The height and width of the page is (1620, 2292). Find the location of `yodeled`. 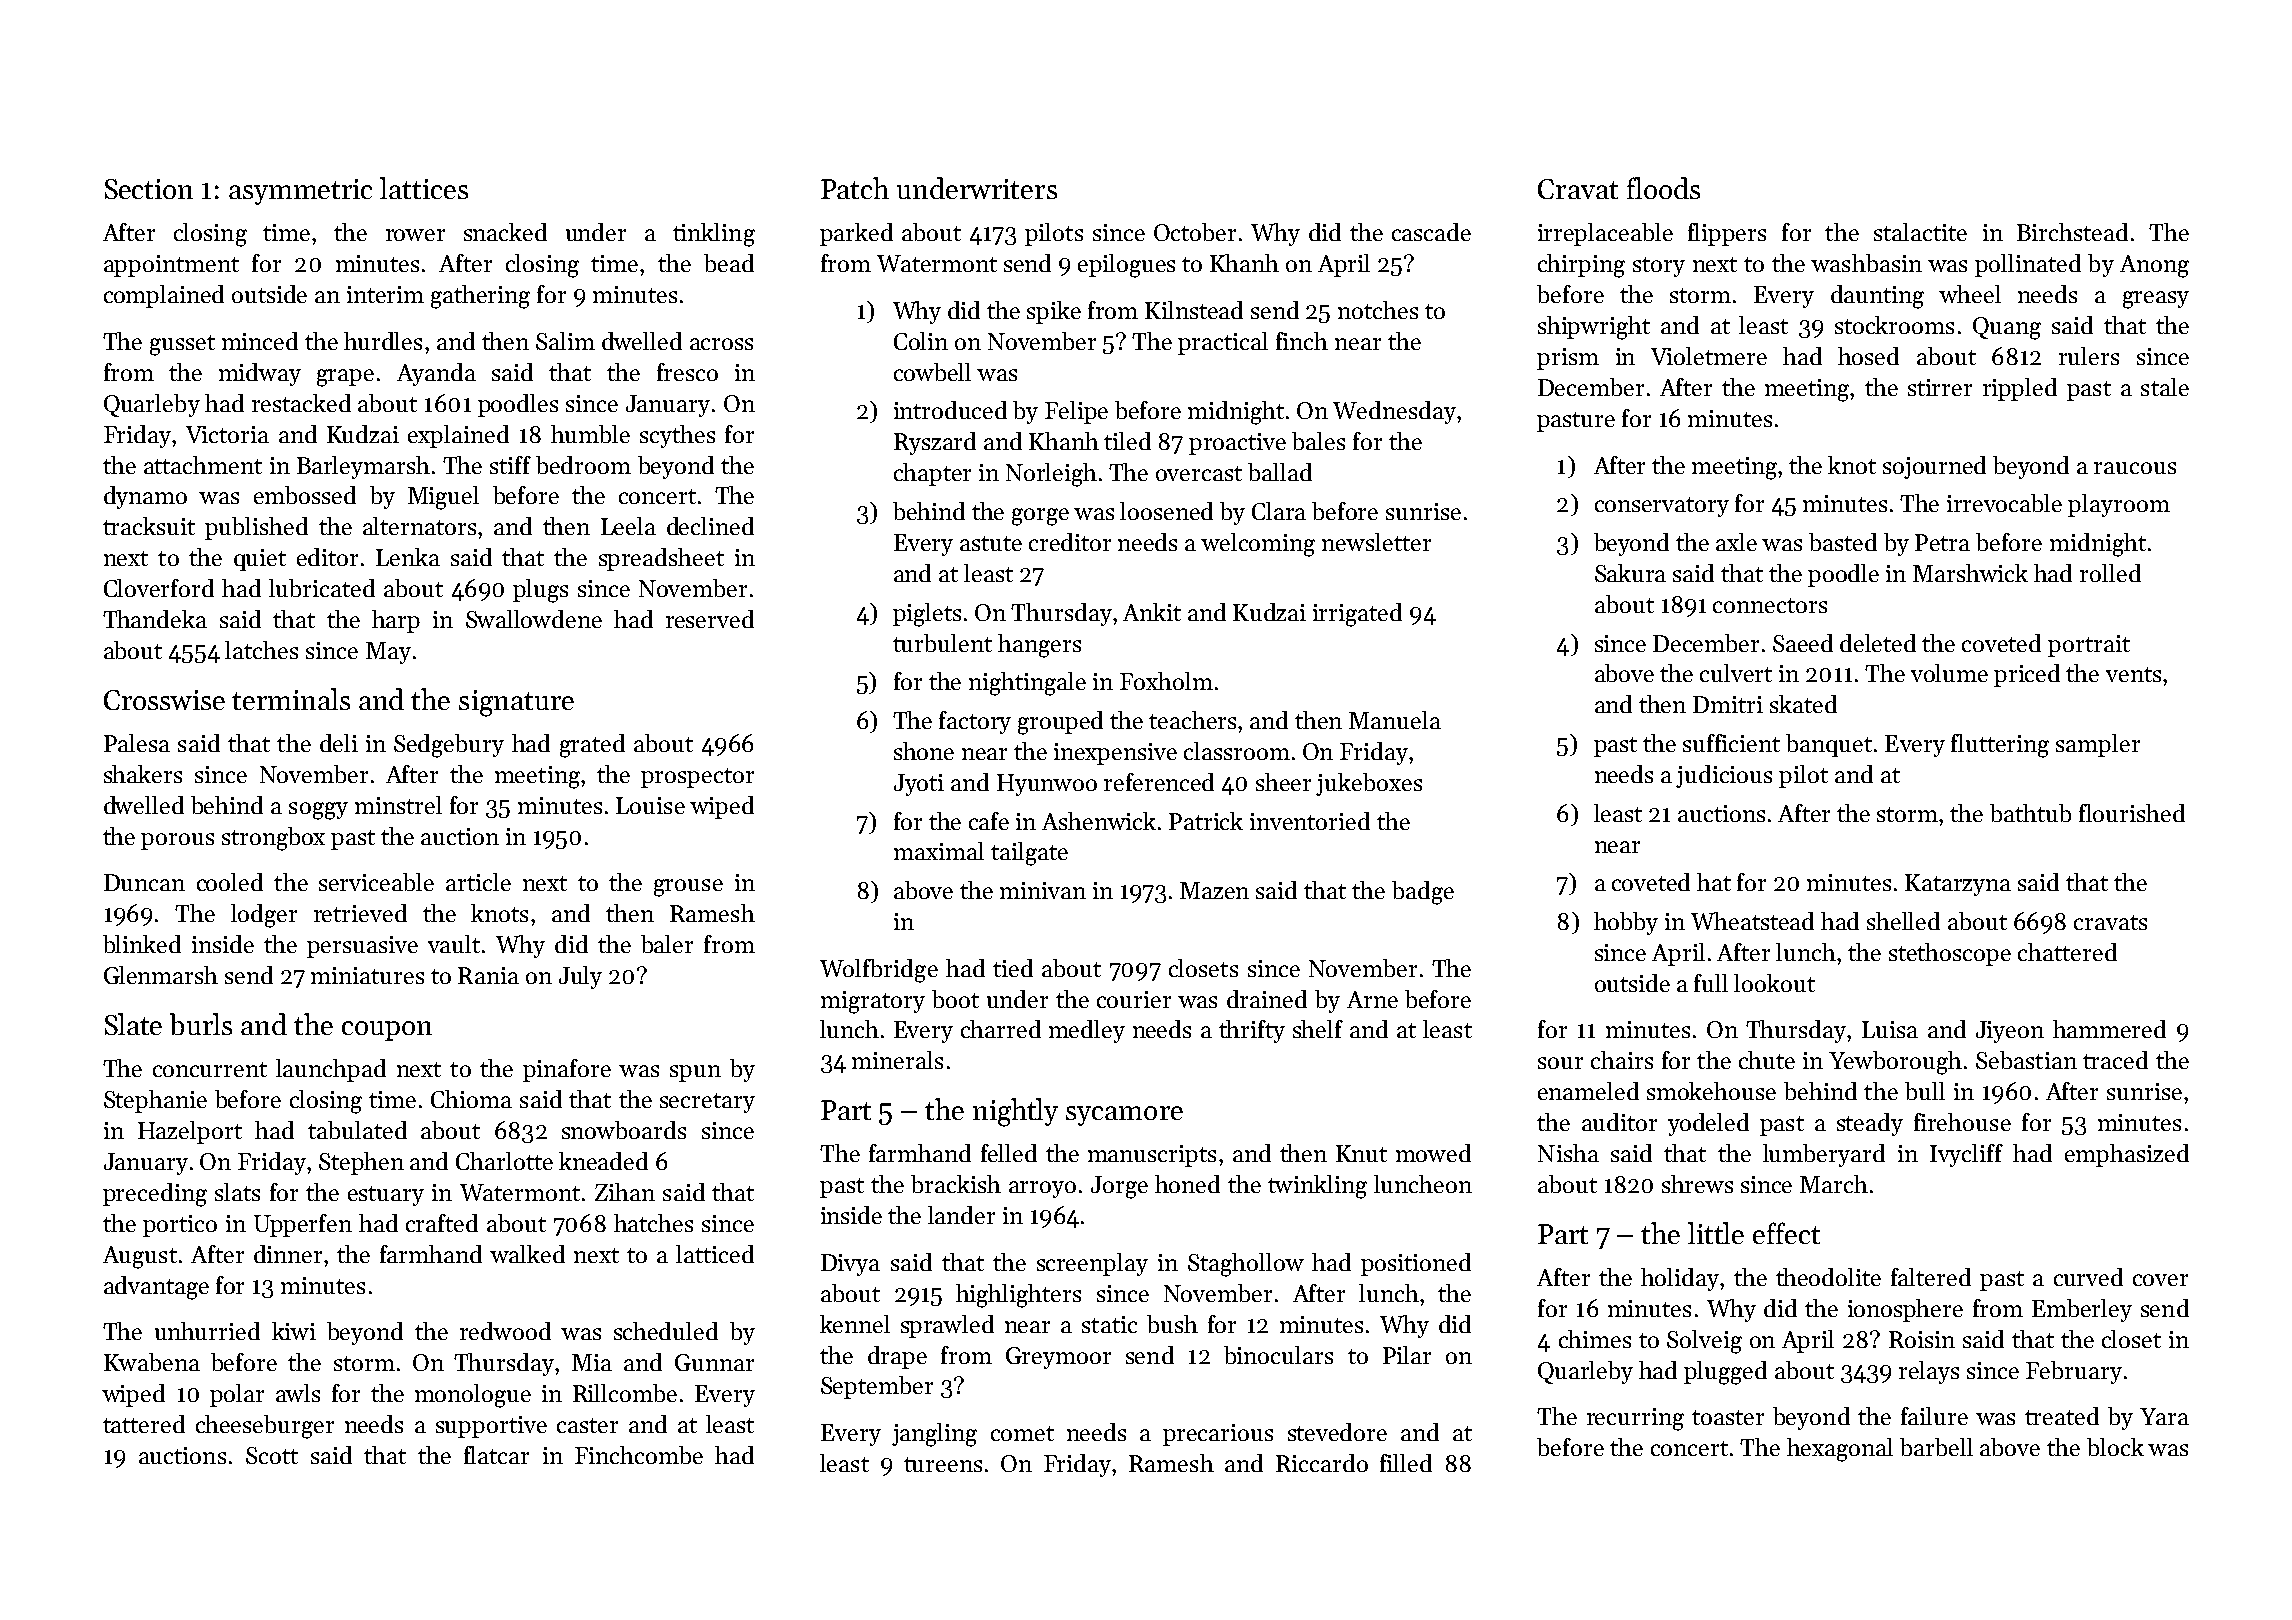

yodeled is located at coordinates (1708, 1124).
